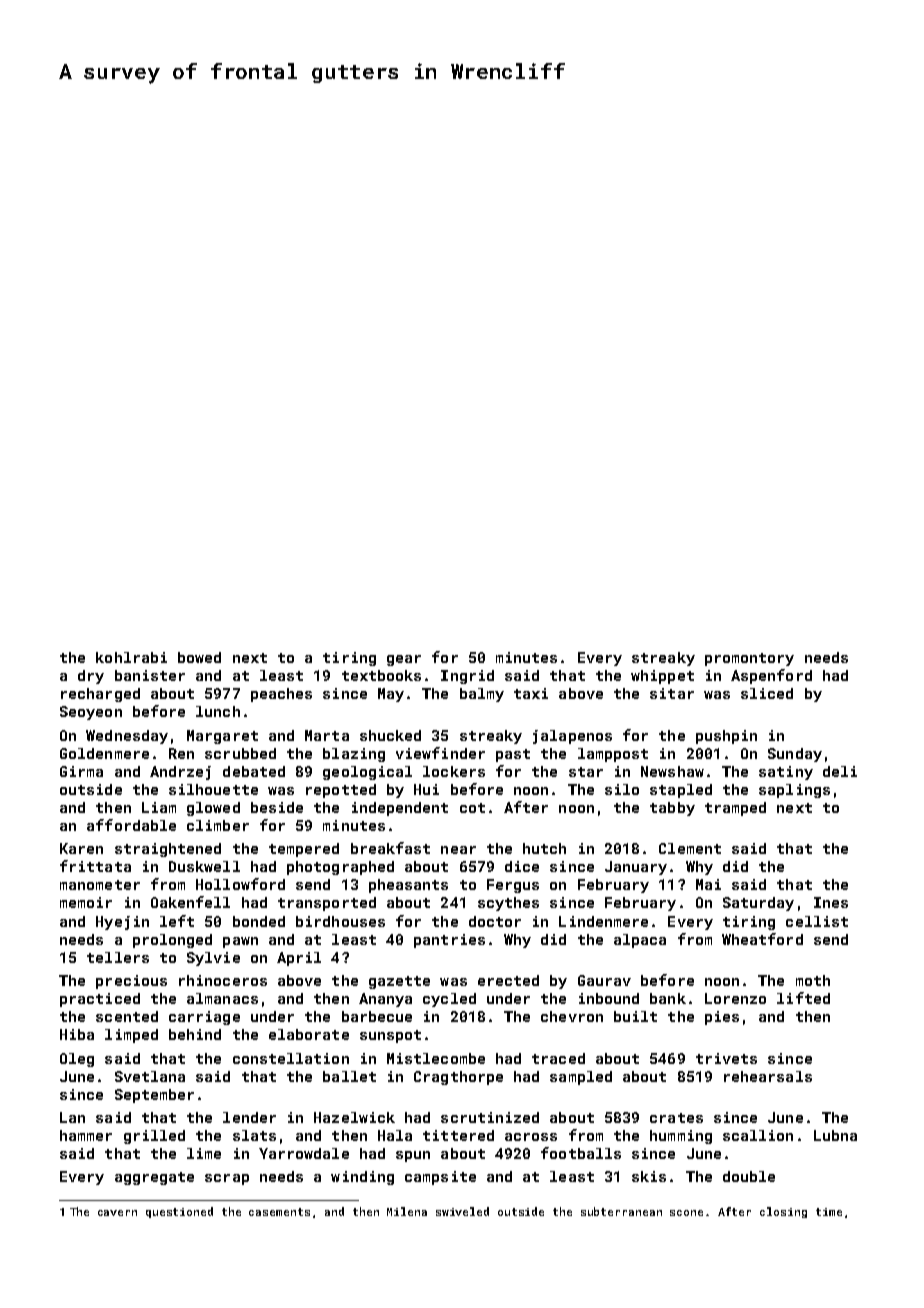  I want to click on jalapenos, so click(572, 737).
